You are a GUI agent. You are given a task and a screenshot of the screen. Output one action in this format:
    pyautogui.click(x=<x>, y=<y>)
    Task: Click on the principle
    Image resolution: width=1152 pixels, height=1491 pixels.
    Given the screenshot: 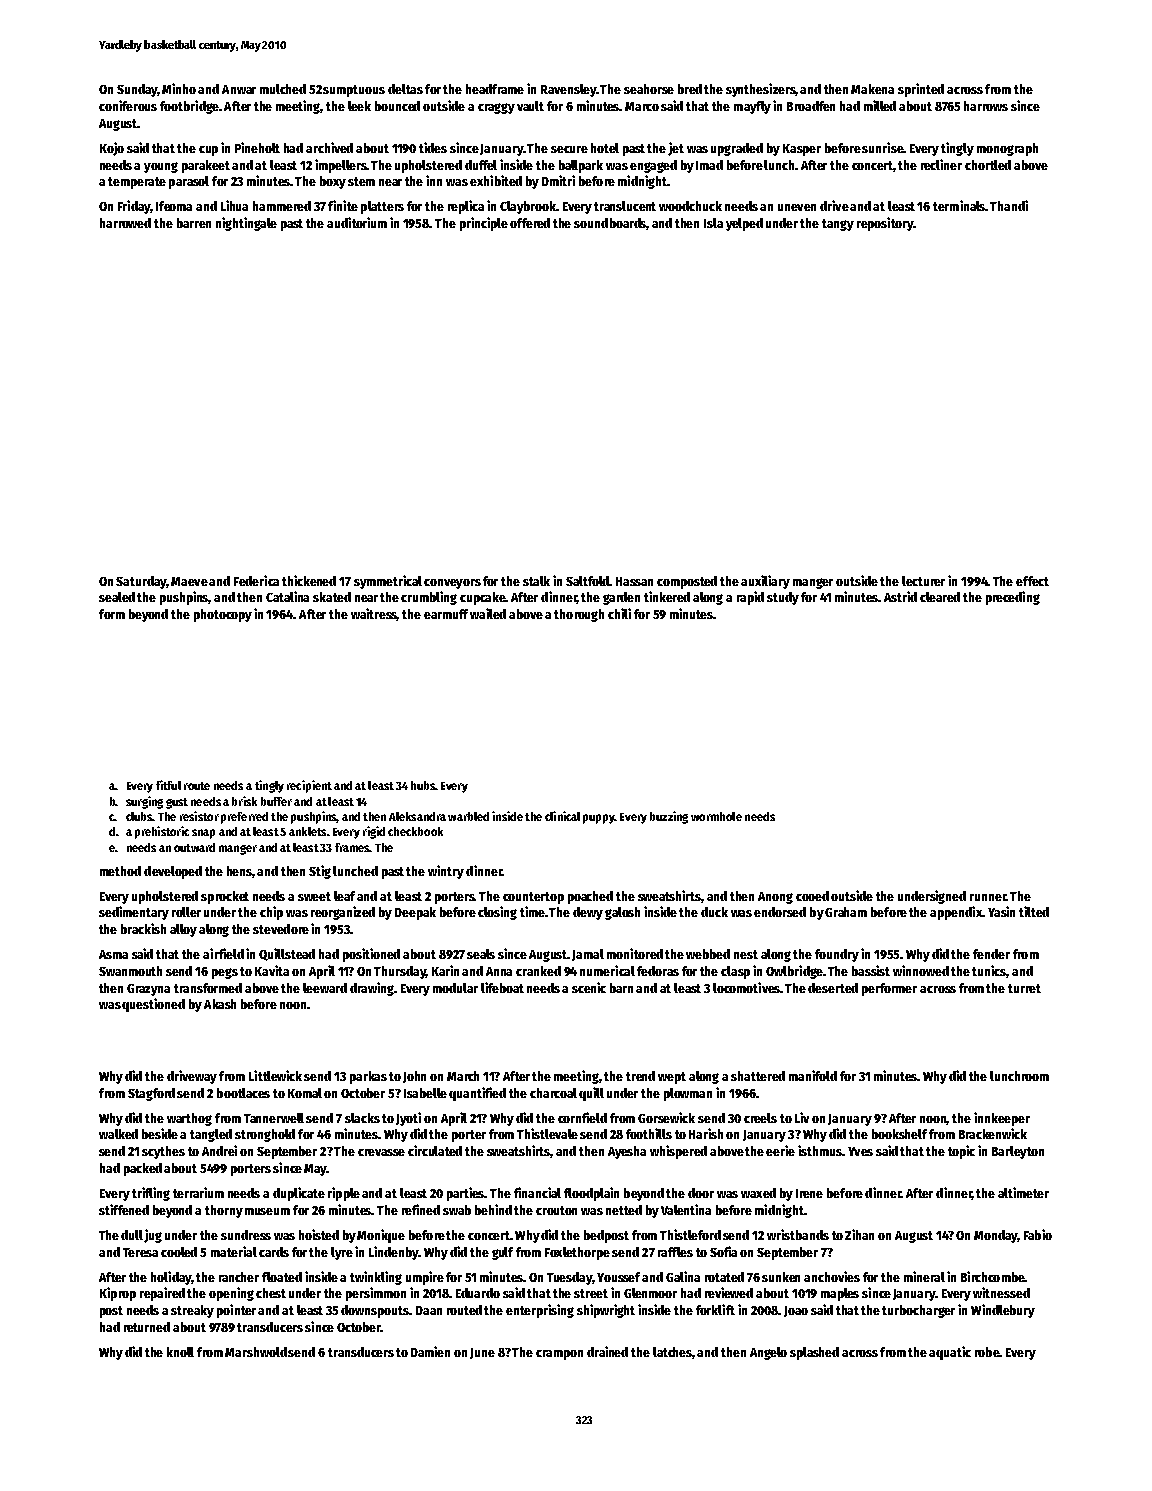 What is the action you would take?
    pyautogui.click(x=484, y=224)
